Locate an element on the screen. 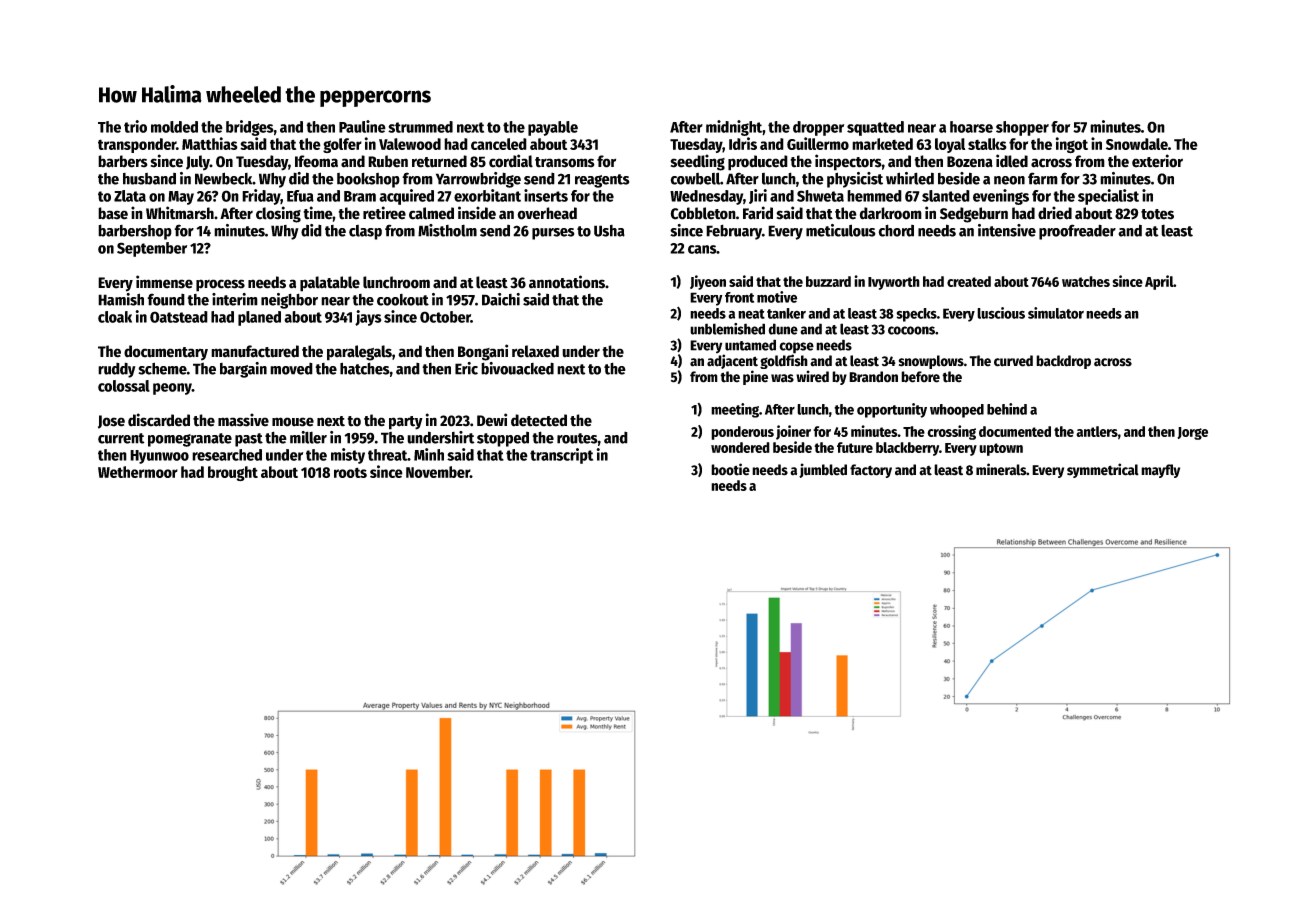  midnight is located at coordinates (734, 128).
